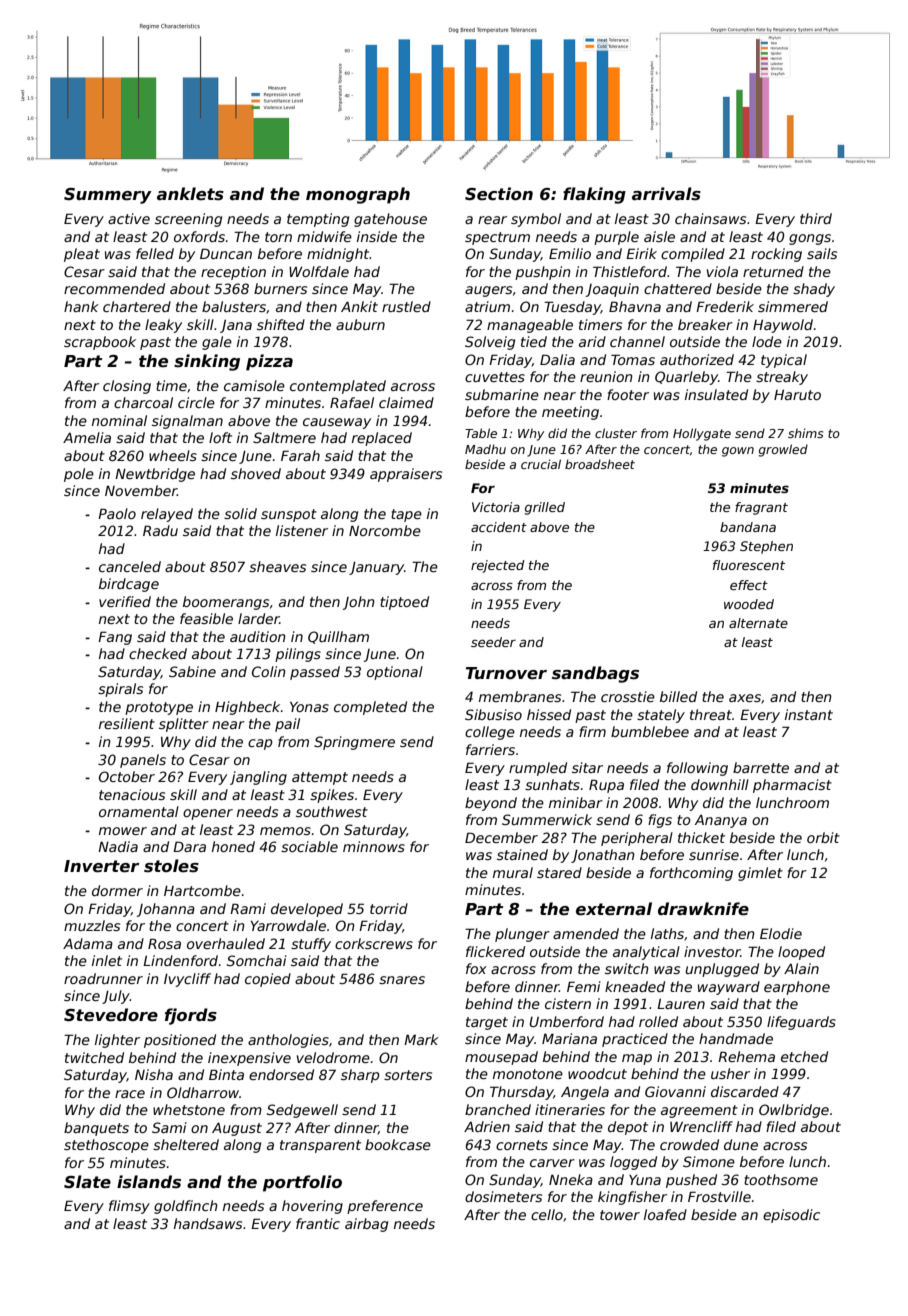  Describe the element at coordinates (117, 890) in the screenshot. I see `dormer` at that location.
